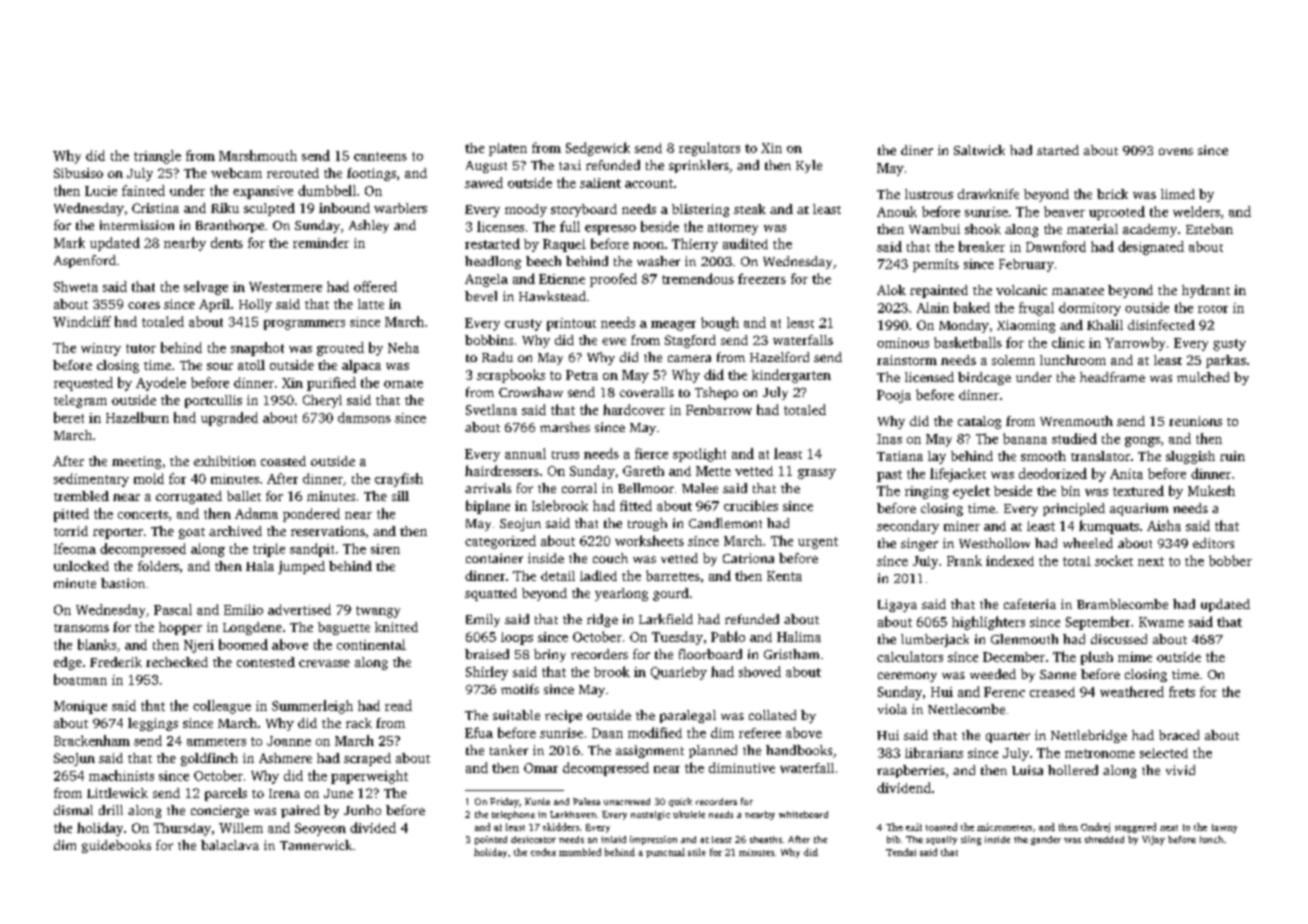  What do you see at coordinates (488, 507) in the screenshot?
I see `biplane` at bounding box center [488, 507].
